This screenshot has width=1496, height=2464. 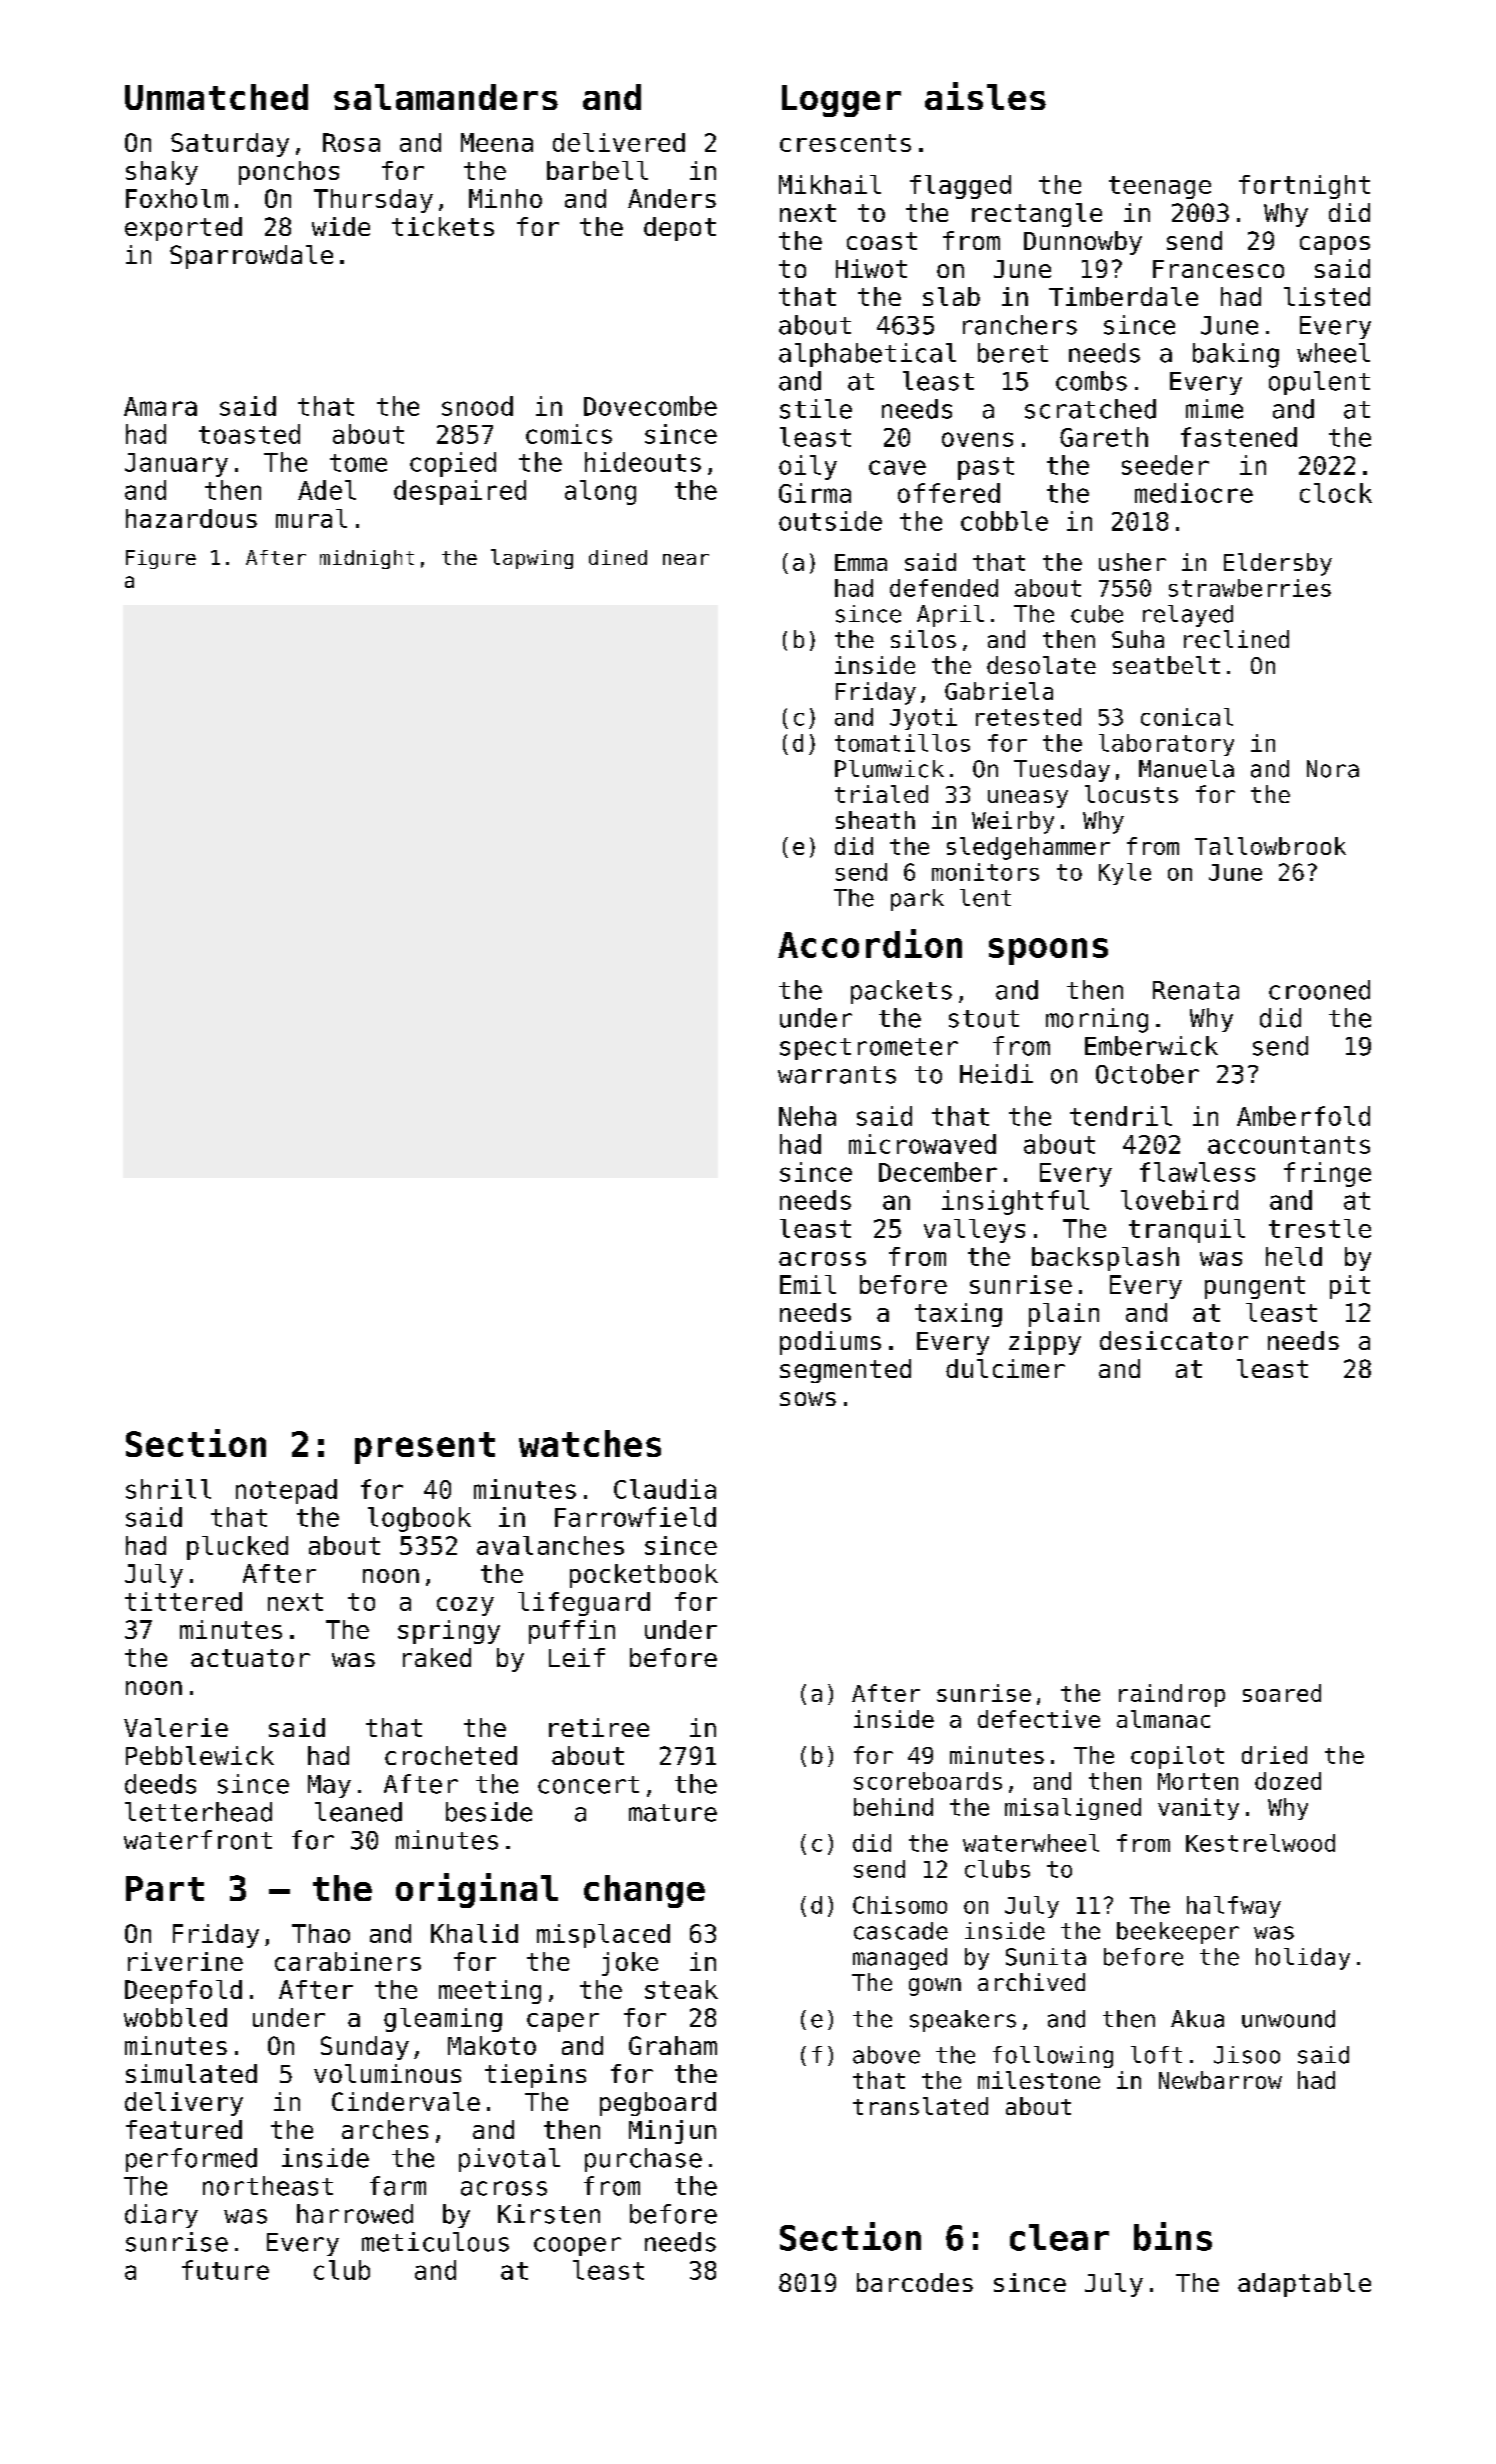 What do you see at coordinates (435, 2242) in the screenshot?
I see `meticulous` at bounding box center [435, 2242].
